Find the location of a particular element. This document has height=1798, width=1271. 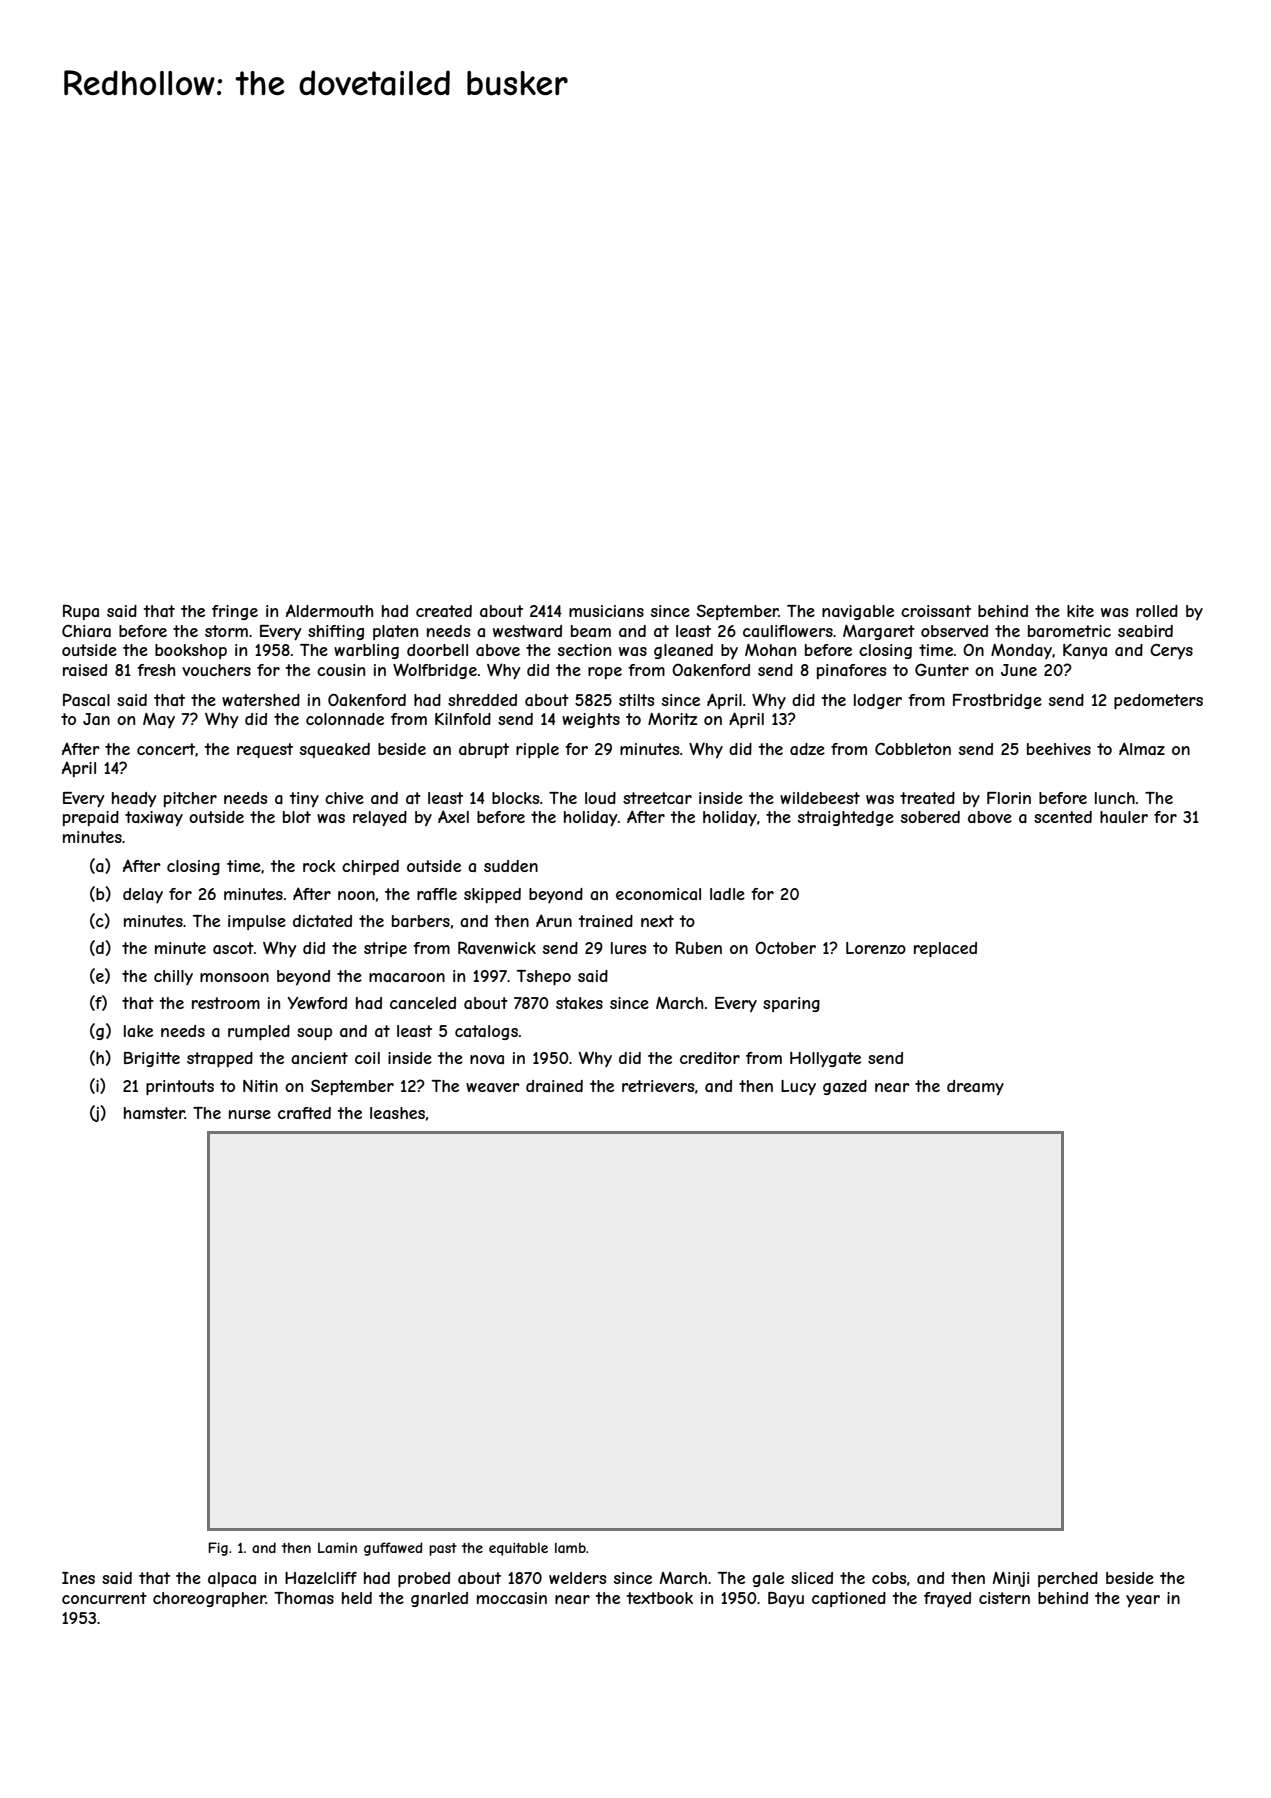

past is located at coordinates (443, 1549).
